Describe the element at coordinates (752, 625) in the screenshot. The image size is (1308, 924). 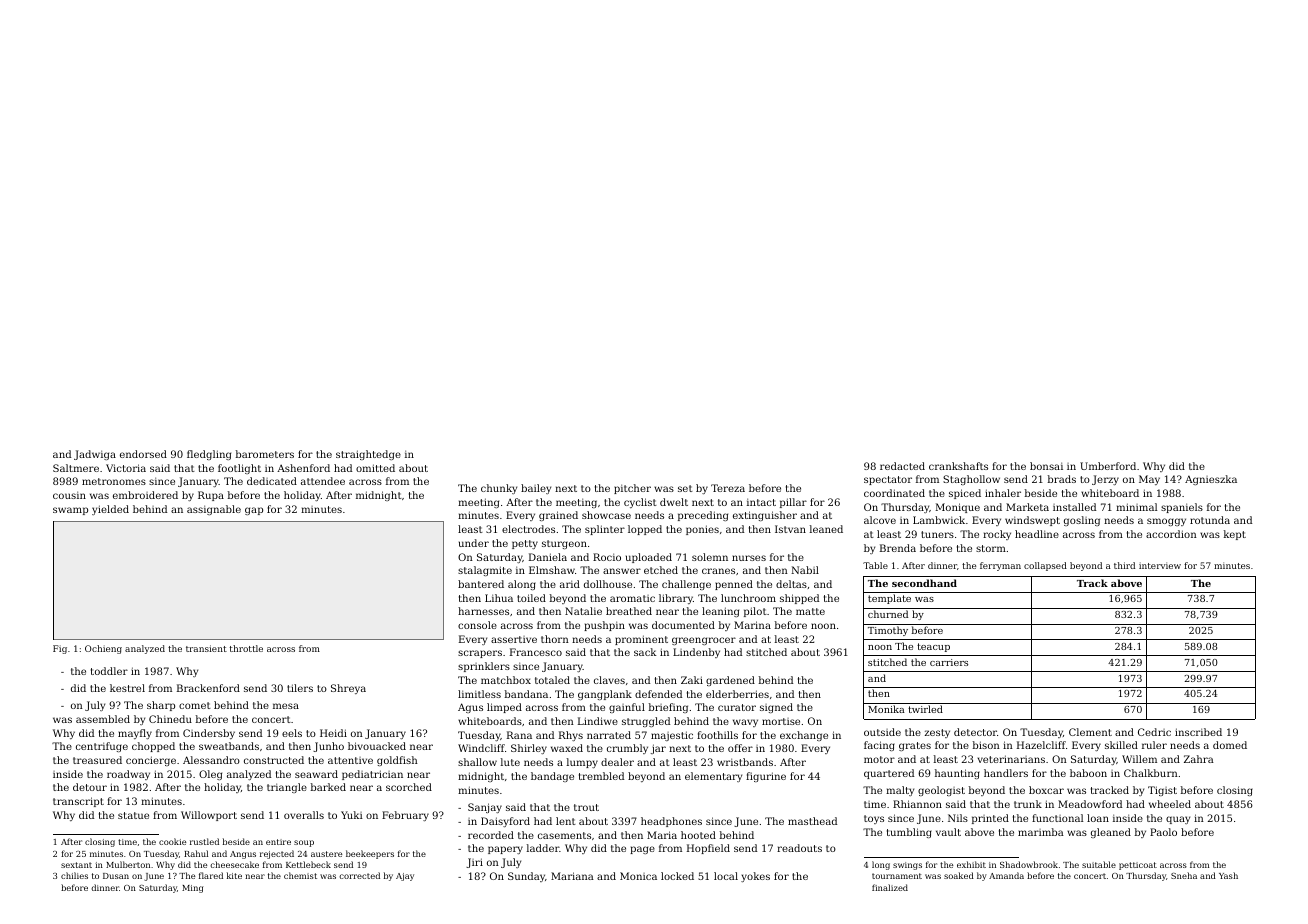
I see `Marina` at that location.
